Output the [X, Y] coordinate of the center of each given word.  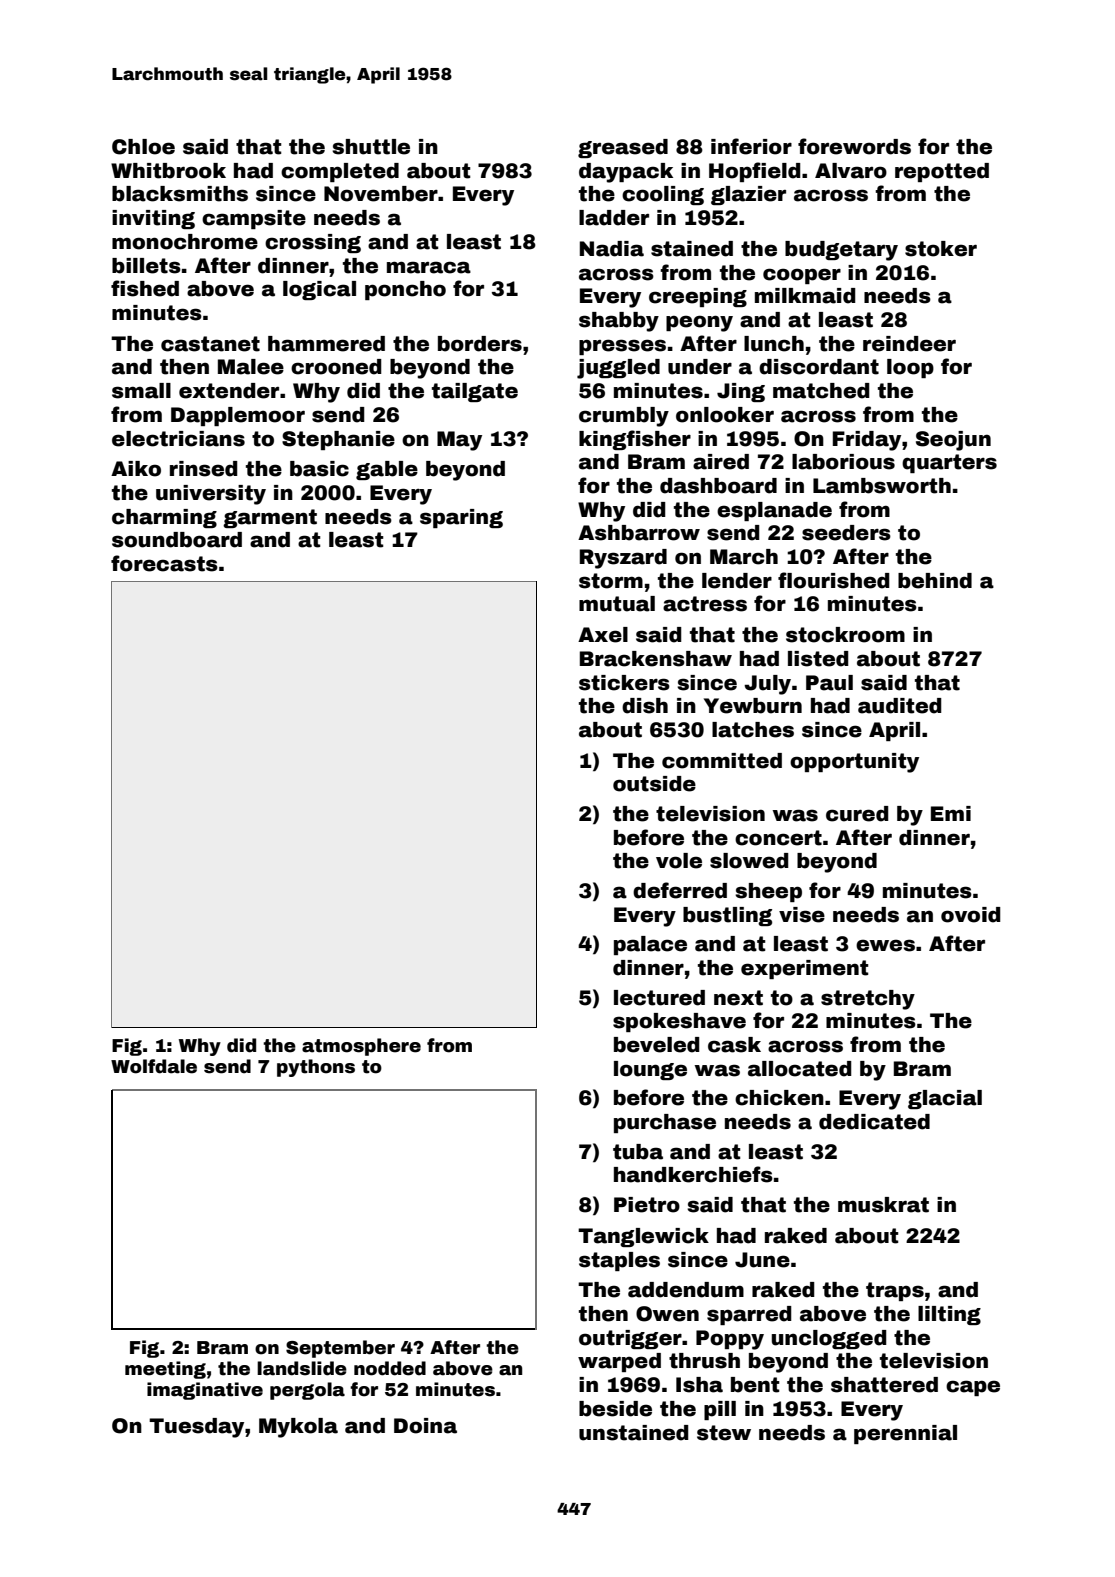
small [141, 391]
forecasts [164, 563]
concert [778, 838]
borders [480, 344]
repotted [942, 172]
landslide [302, 1368]
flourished [834, 580]
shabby [619, 322]
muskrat [883, 1205]
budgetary [841, 251]
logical [319, 290]
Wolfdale [154, 1066]
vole [679, 861]
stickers [624, 683]
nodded [390, 1368]
